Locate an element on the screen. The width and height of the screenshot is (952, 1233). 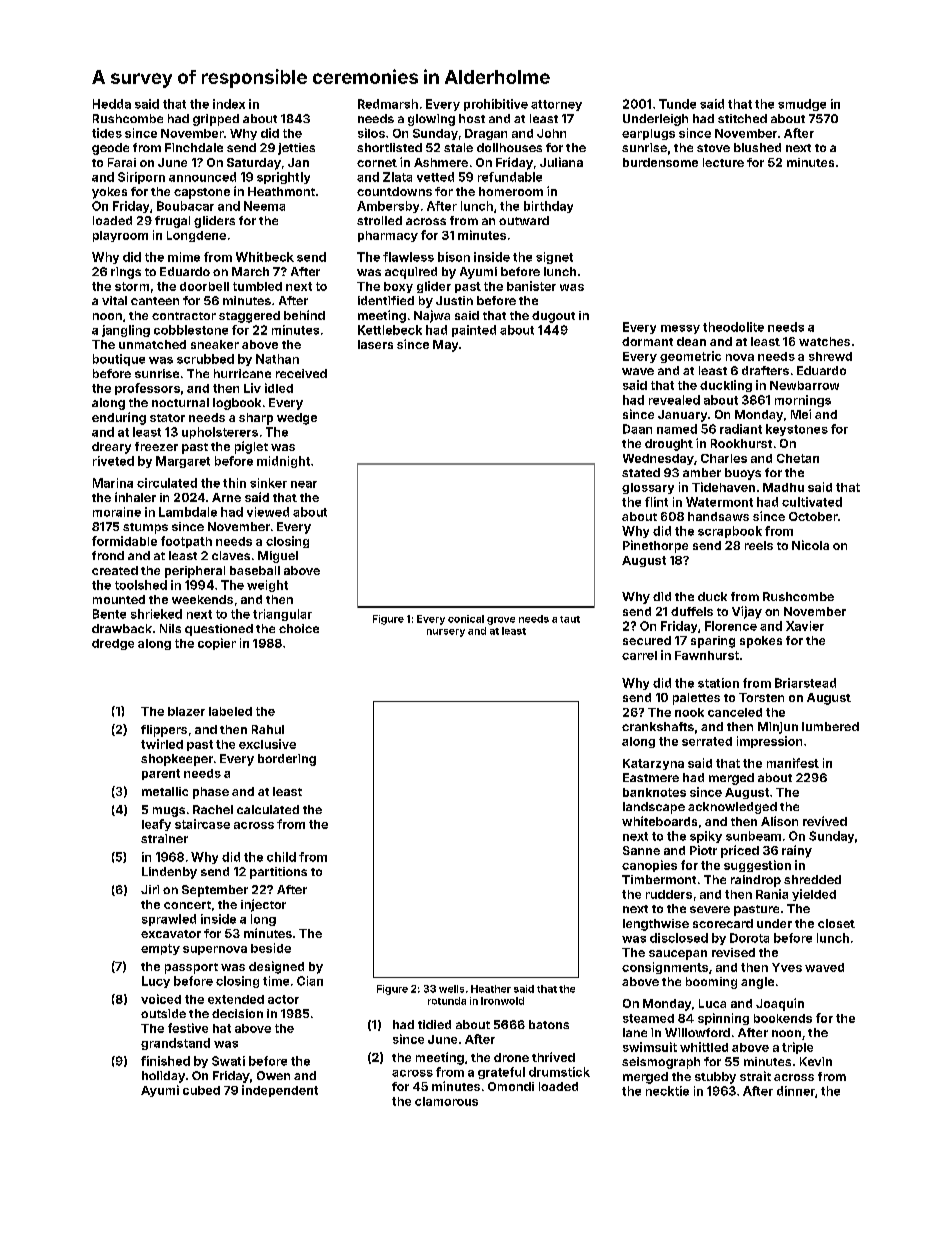
Briarstead is located at coordinates (805, 683).
